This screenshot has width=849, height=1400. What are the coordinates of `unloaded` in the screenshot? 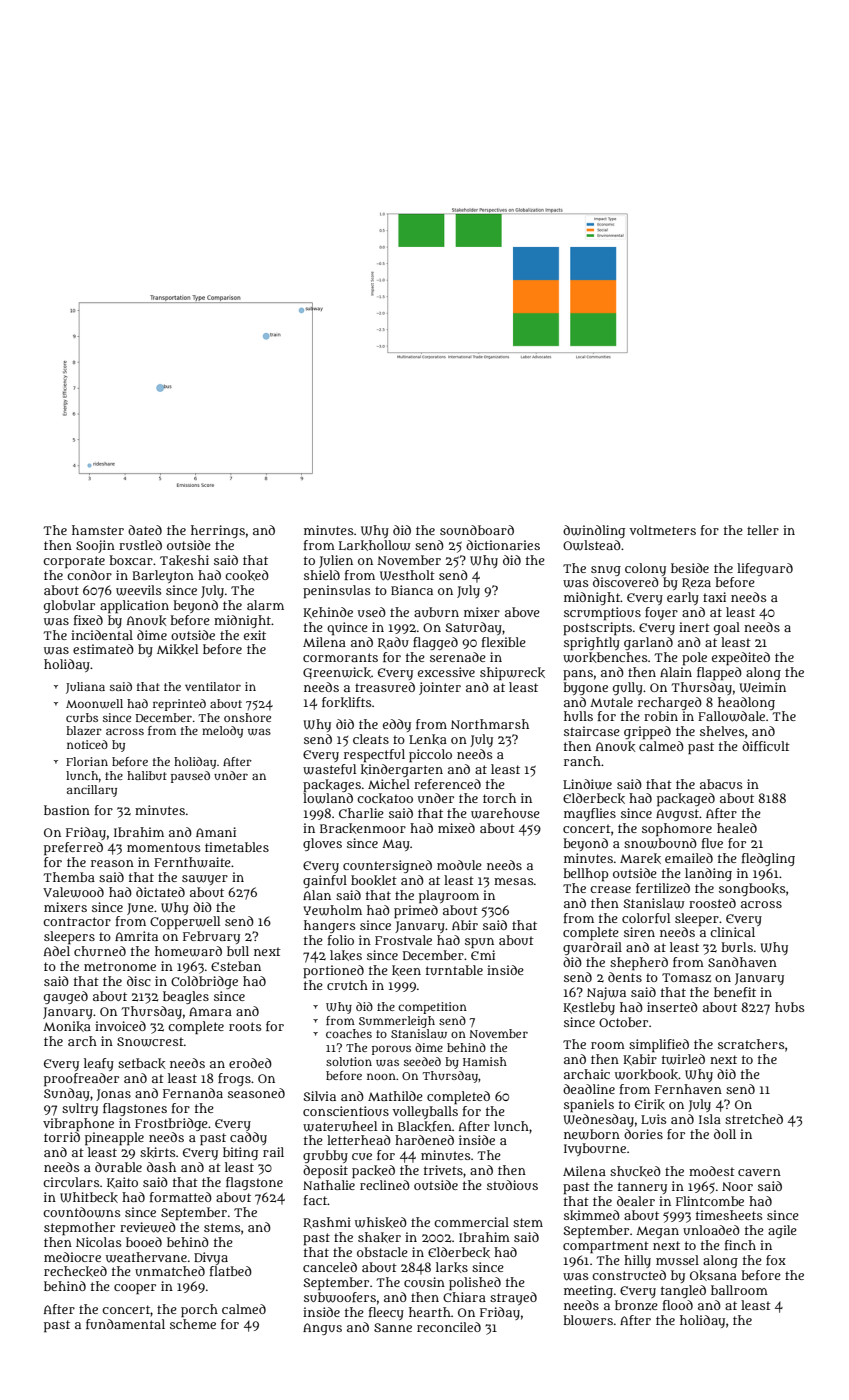 It's located at (711, 1230).
